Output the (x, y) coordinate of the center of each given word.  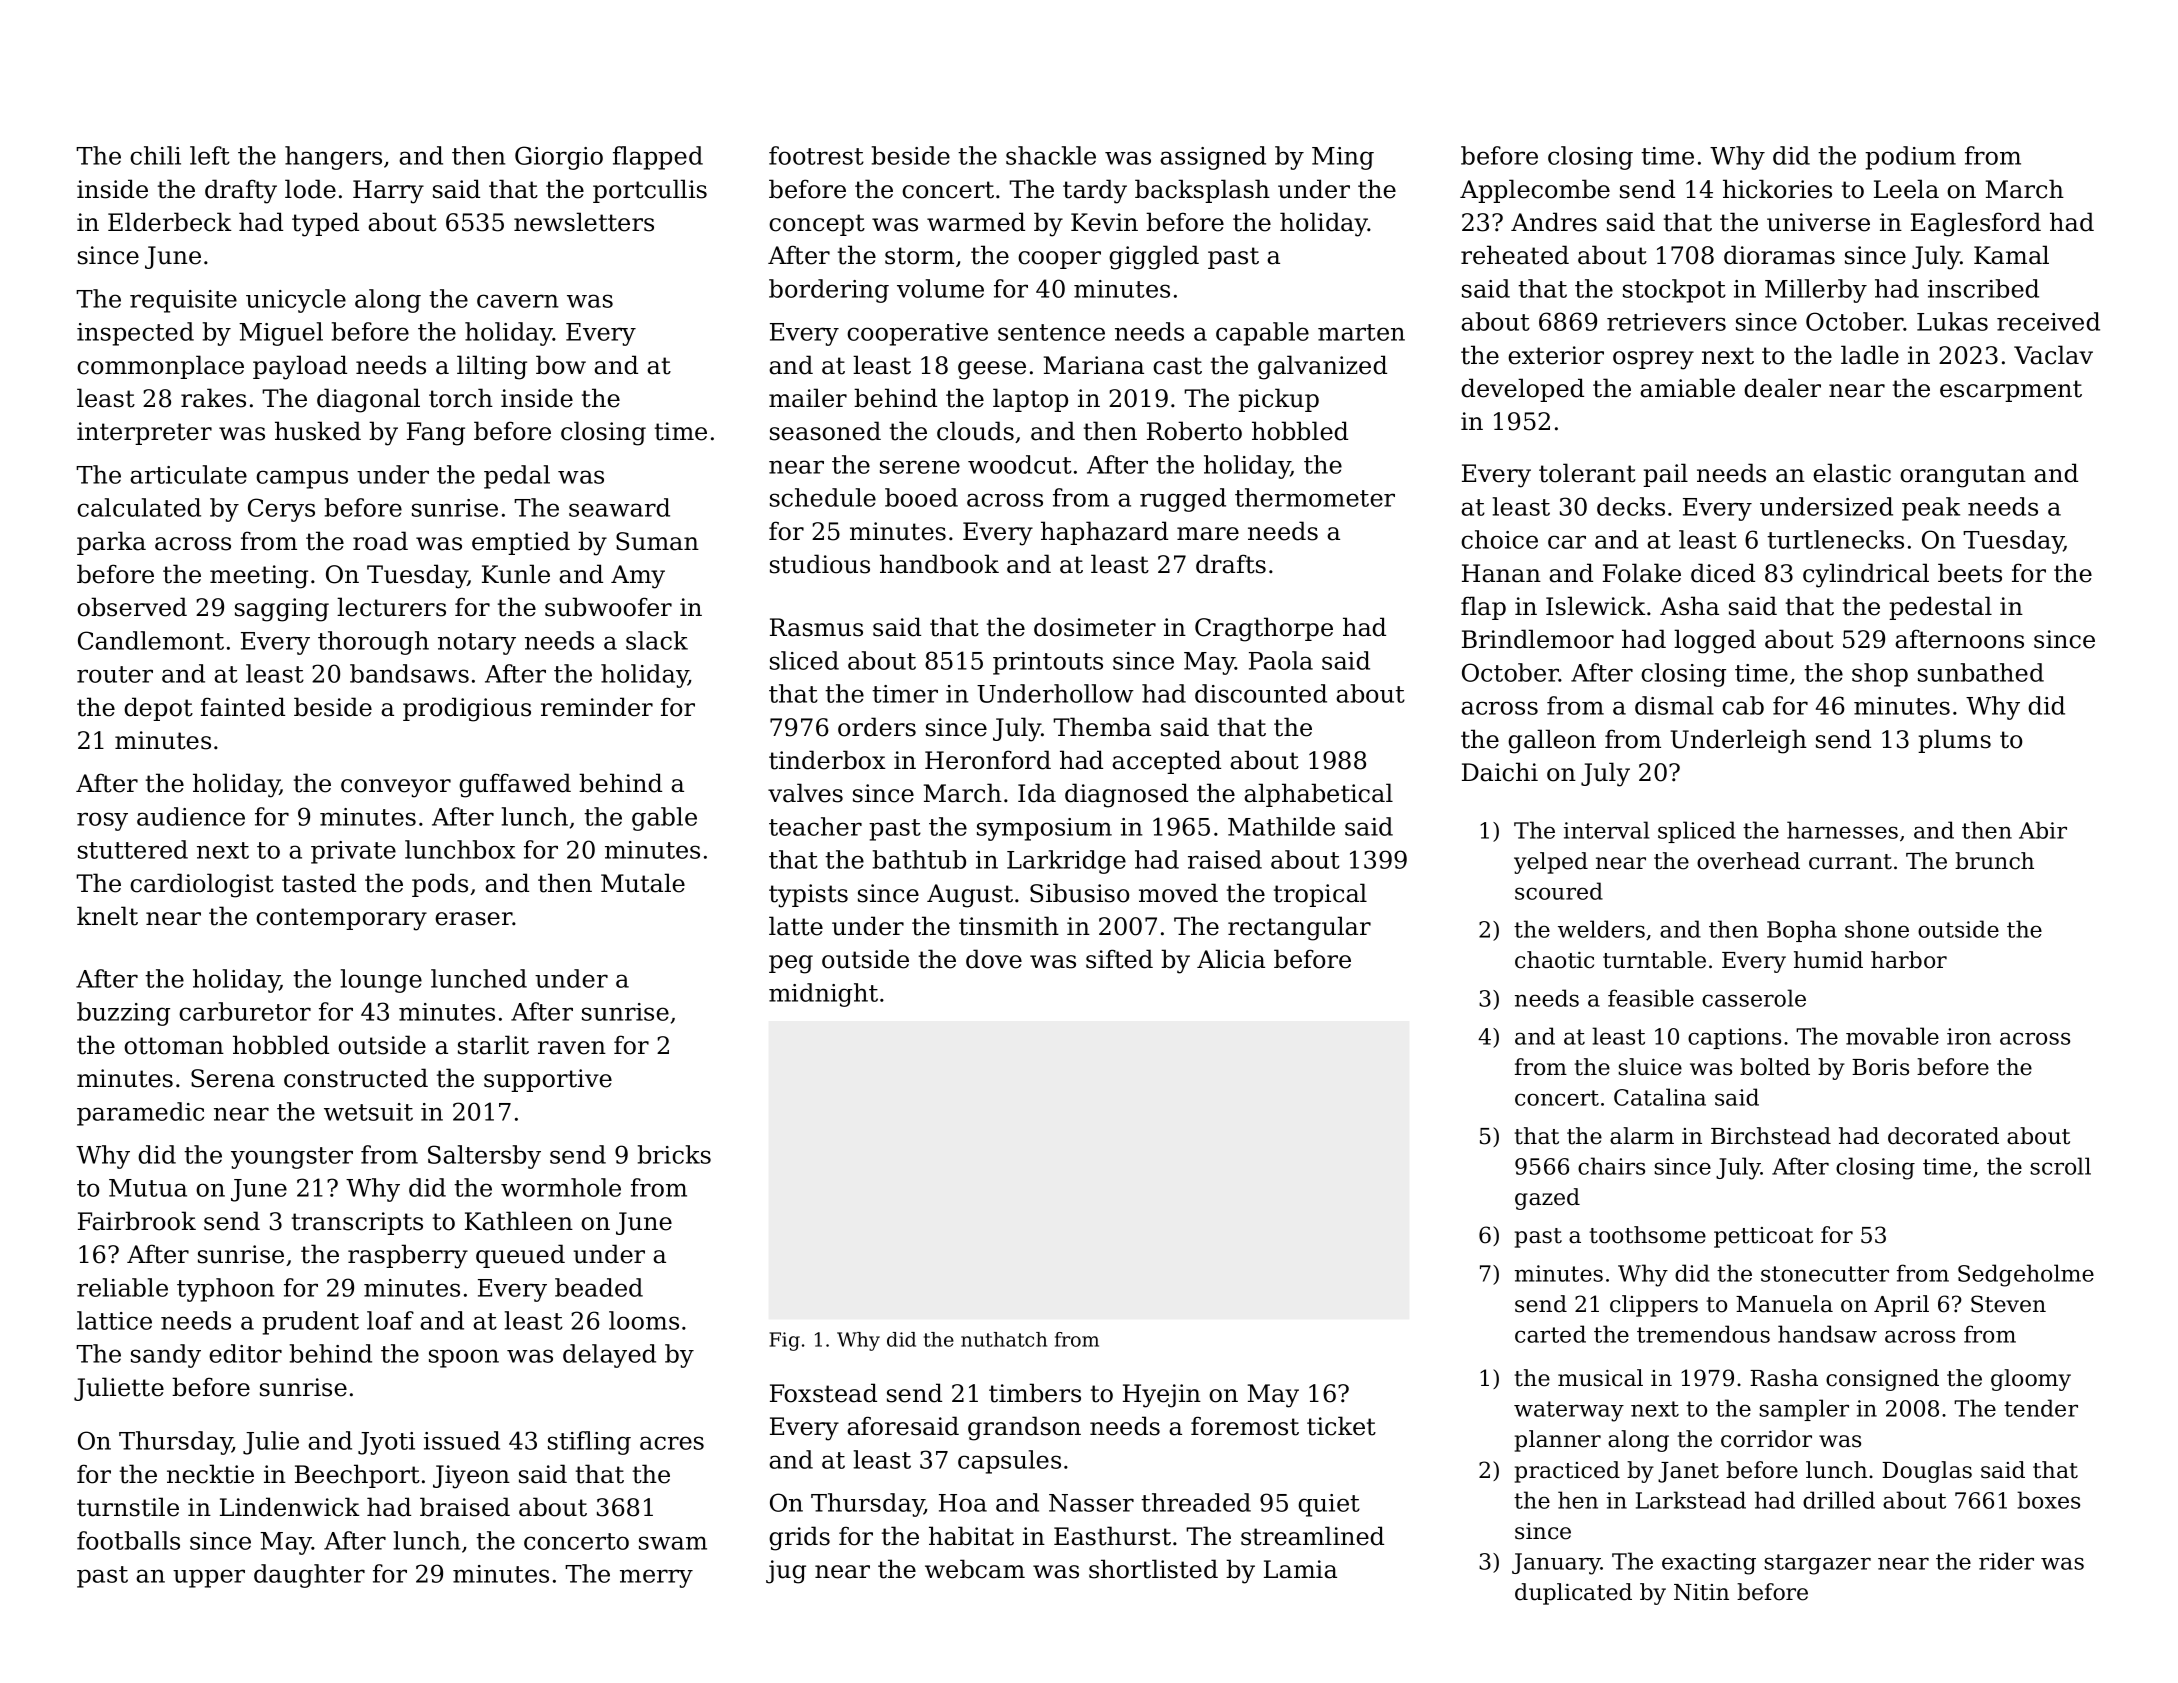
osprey (1653, 360)
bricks (674, 1154)
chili (155, 155)
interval (1607, 830)
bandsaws (409, 673)
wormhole (561, 1187)
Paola (1281, 660)
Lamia (1300, 1569)
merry (656, 1578)
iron (1969, 1036)
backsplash (1202, 191)
